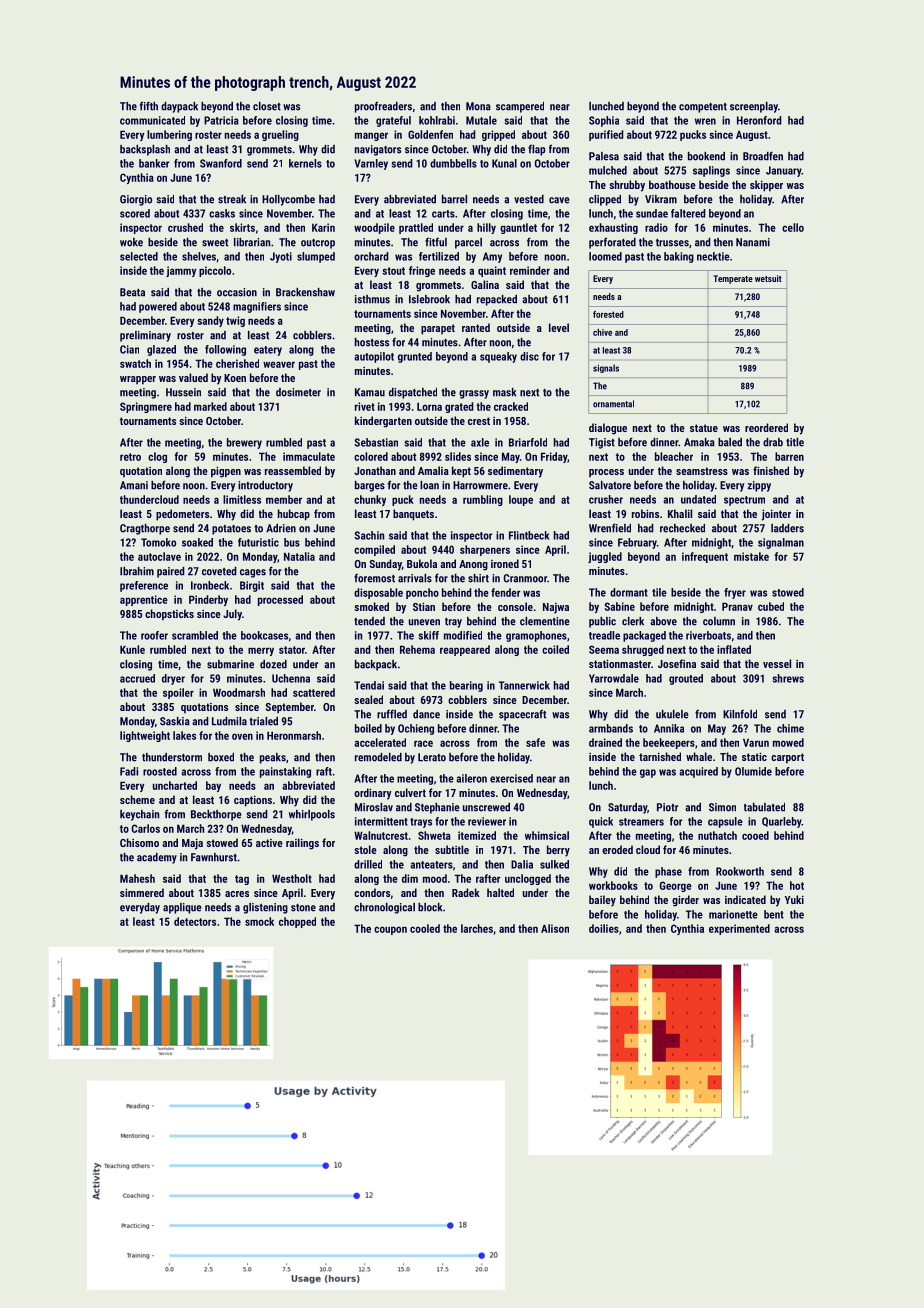  Describe the element at coordinates (292, 650) in the image. I see `stator` at that location.
